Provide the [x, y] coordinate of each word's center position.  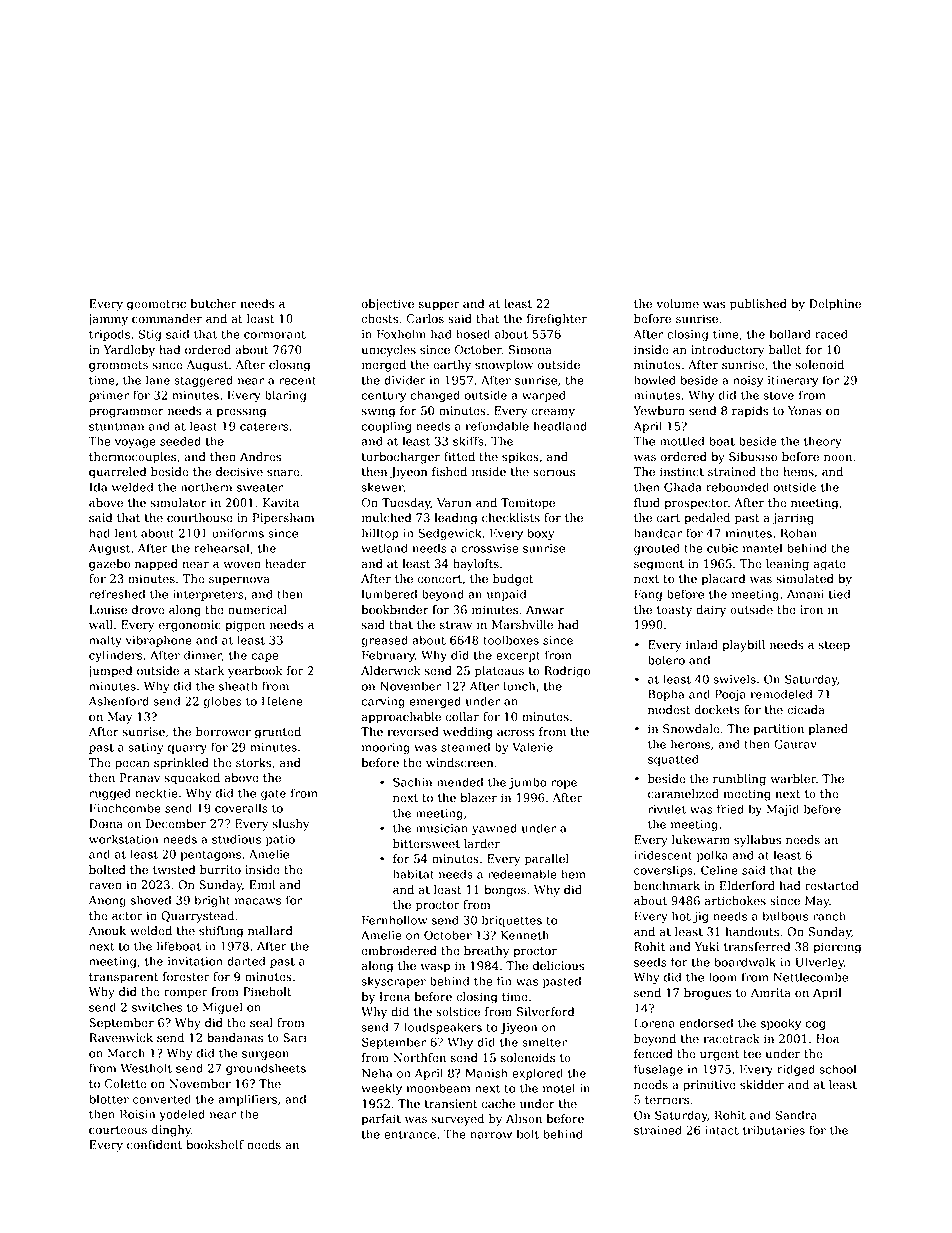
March [126, 1053]
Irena [394, 997]
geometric [156, 305]
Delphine [835, 305]
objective [387, 305]
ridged [796, 1070]
